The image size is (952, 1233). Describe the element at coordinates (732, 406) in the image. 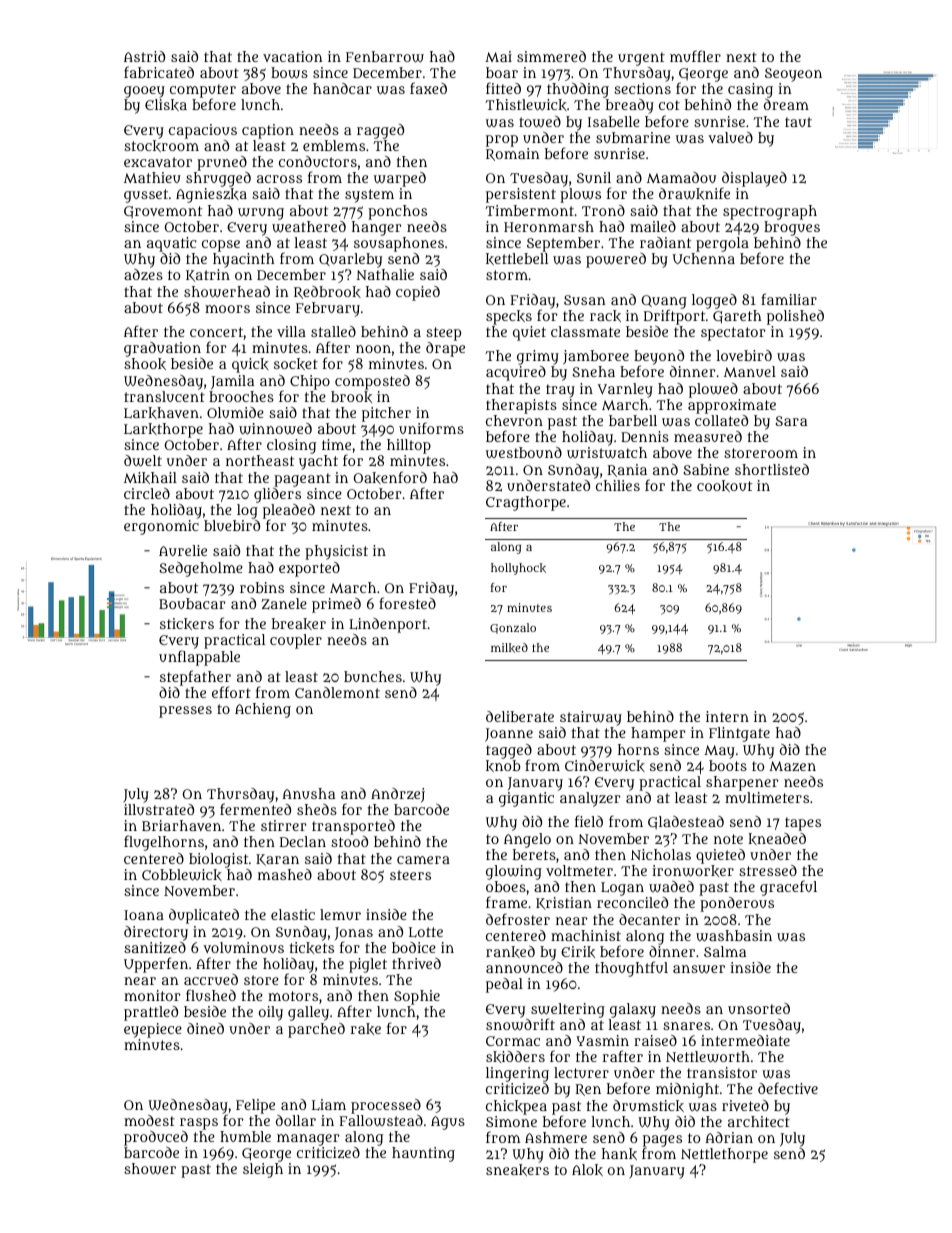

I see `approximate` at that location.
